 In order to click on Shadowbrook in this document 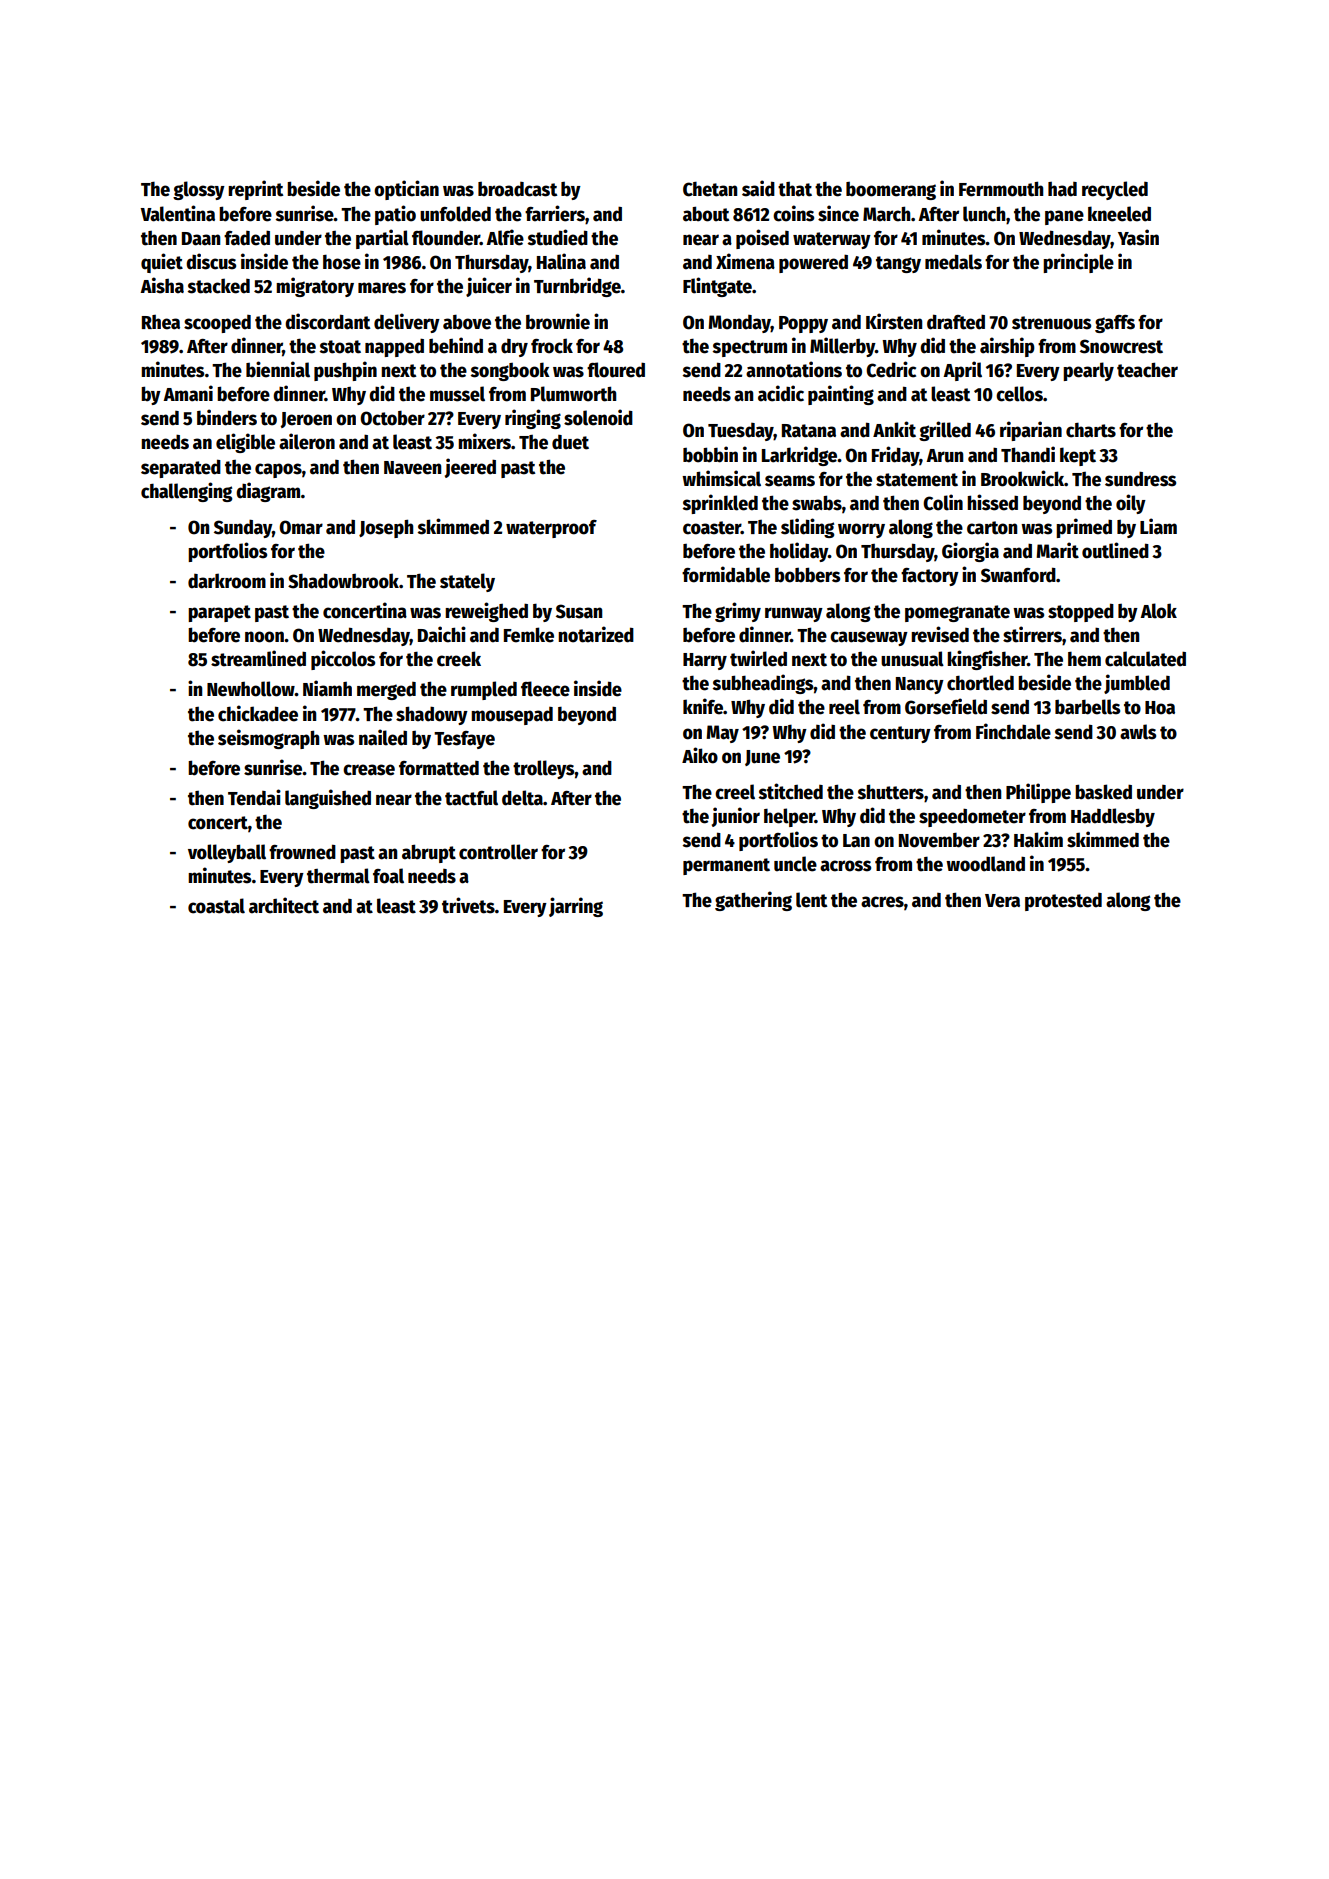, I will do `click(343, 581)`.
